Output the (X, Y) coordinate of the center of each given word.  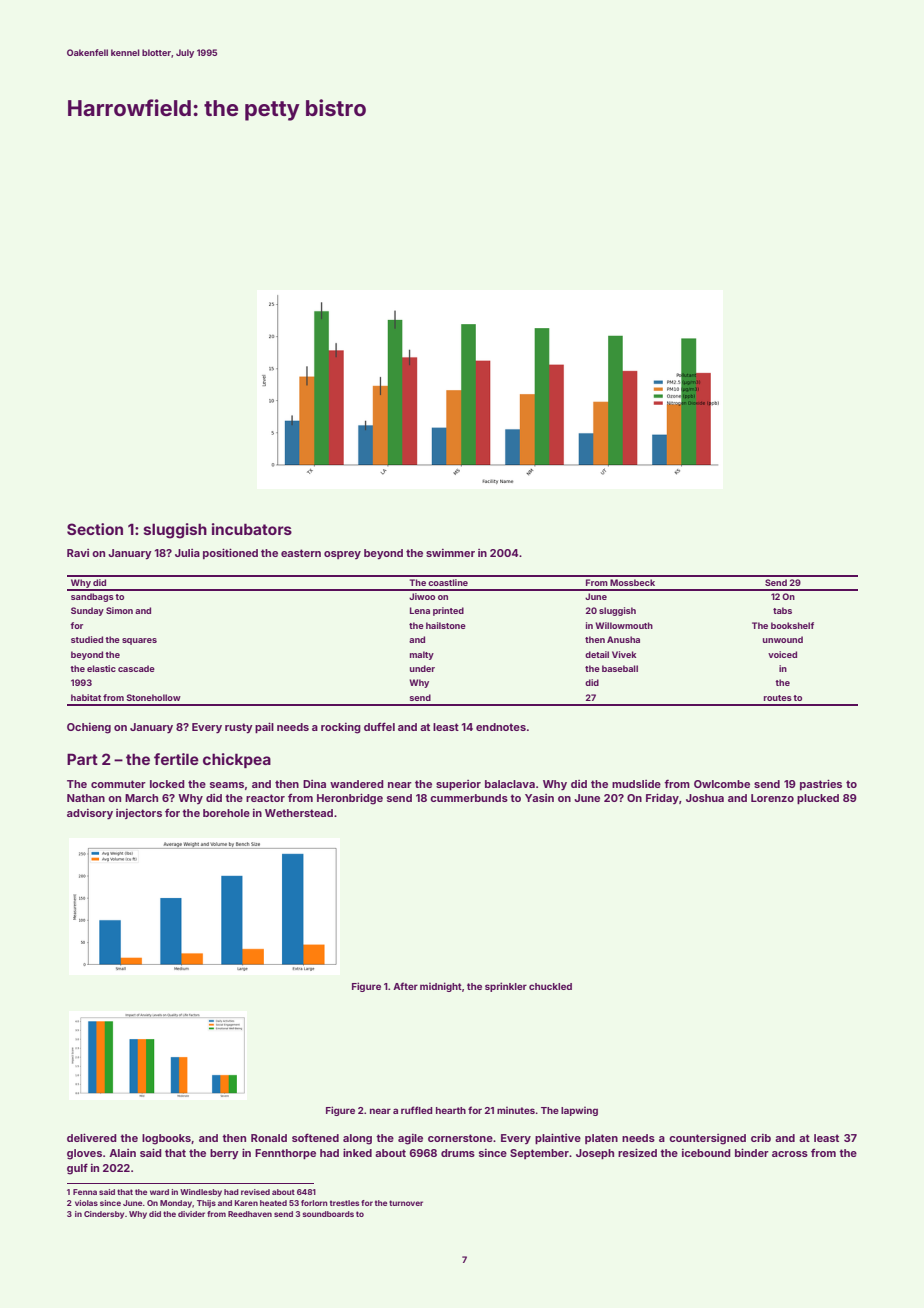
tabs (782, 610)
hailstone (446, 625)
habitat (86, 697)
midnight (441, 987)
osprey (342, 555)
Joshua (705, 798)
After (405, 986)
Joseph (595, 1154)
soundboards (328, 1214)
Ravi (78, 553)
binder (752, 1152)
